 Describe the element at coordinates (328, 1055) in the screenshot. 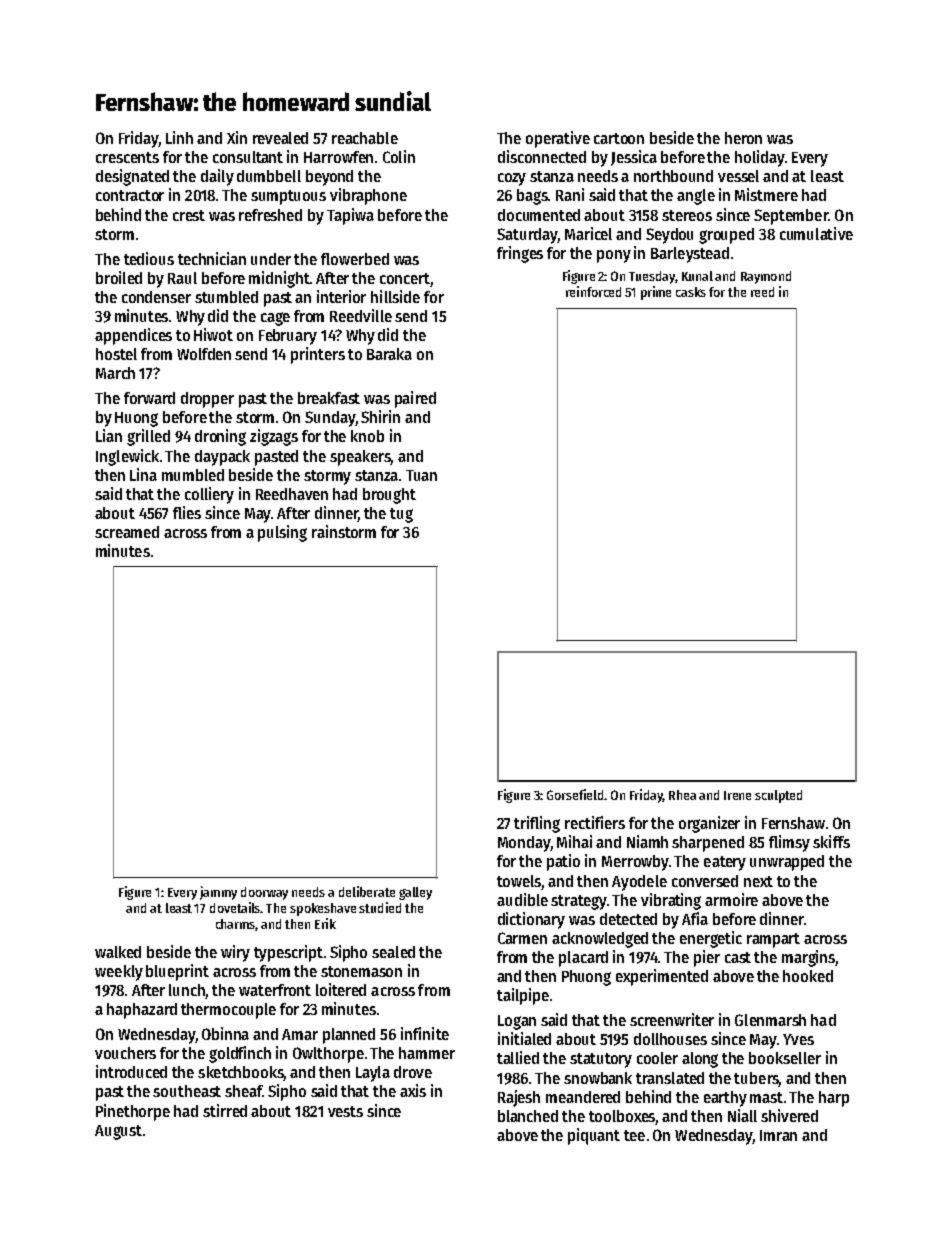

I see `Owlthorpe` at that location.
